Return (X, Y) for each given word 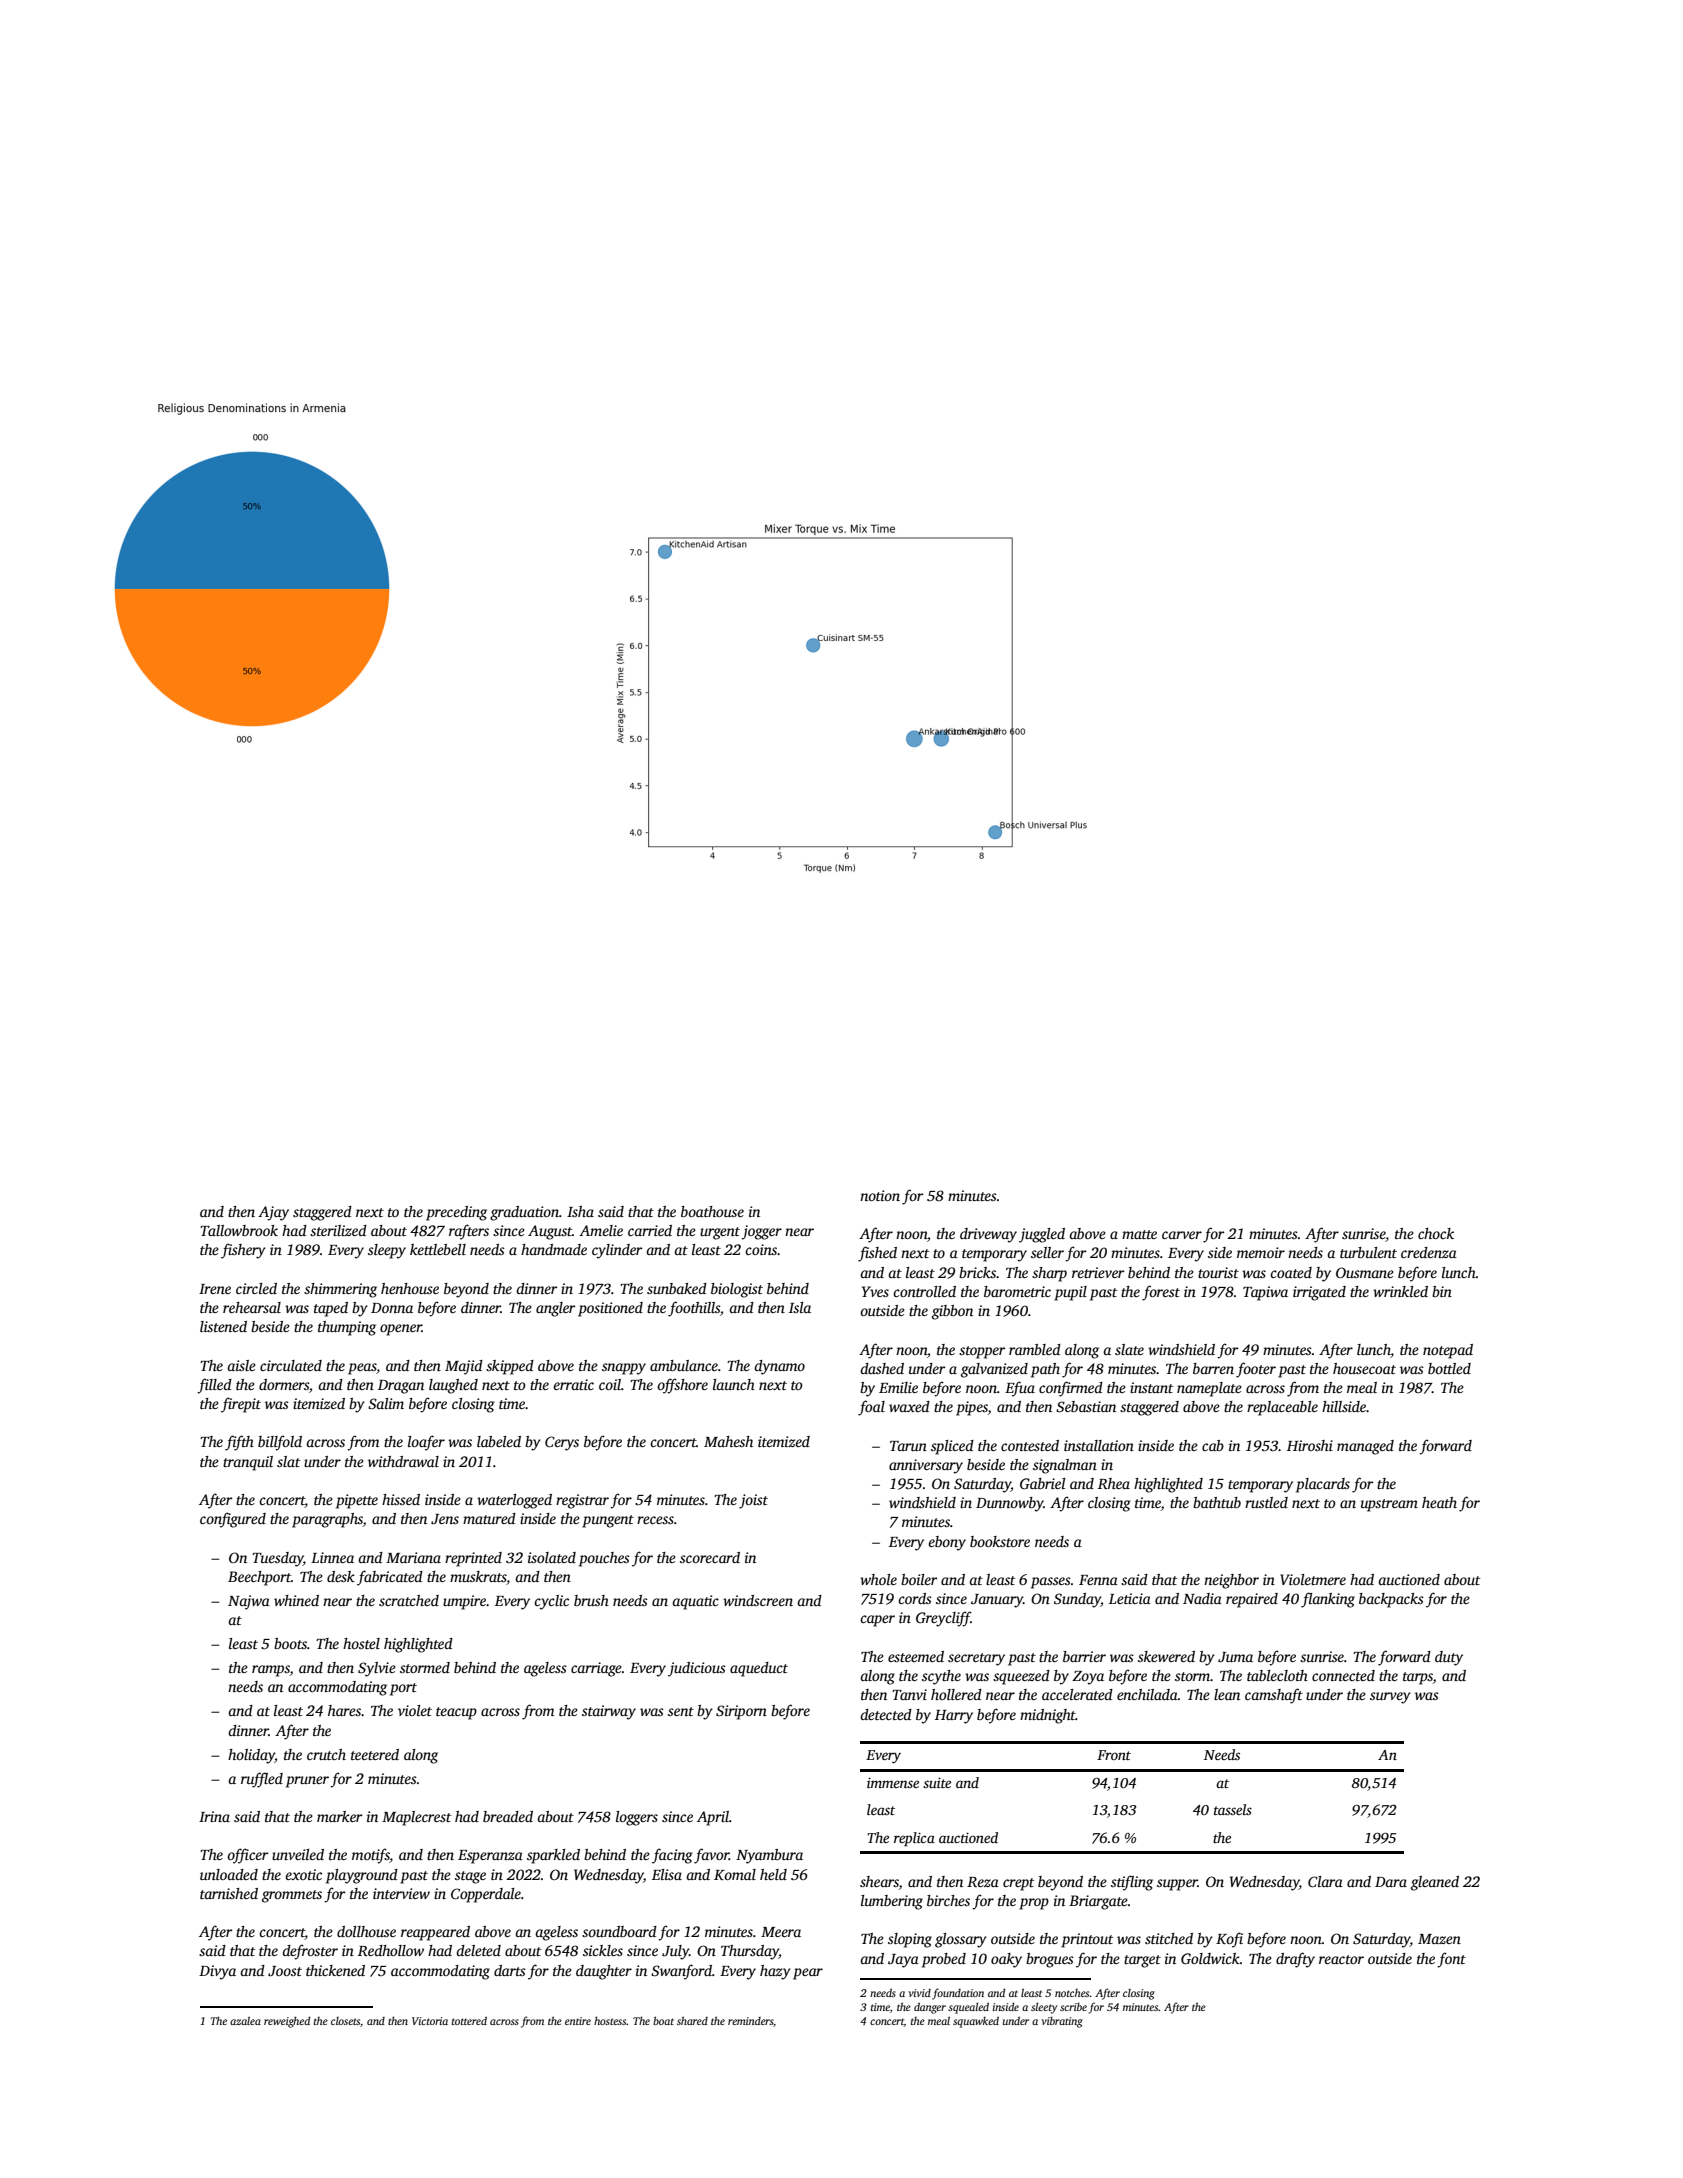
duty (1449, 1658)
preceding (456, 1213)
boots (290, 1643)
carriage (596, 1669)
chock (1436, 1233)
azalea (245, 2021)
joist (753, 1501)
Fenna (1098, 1580)
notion (880, 1195)
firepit (241, 1405)
